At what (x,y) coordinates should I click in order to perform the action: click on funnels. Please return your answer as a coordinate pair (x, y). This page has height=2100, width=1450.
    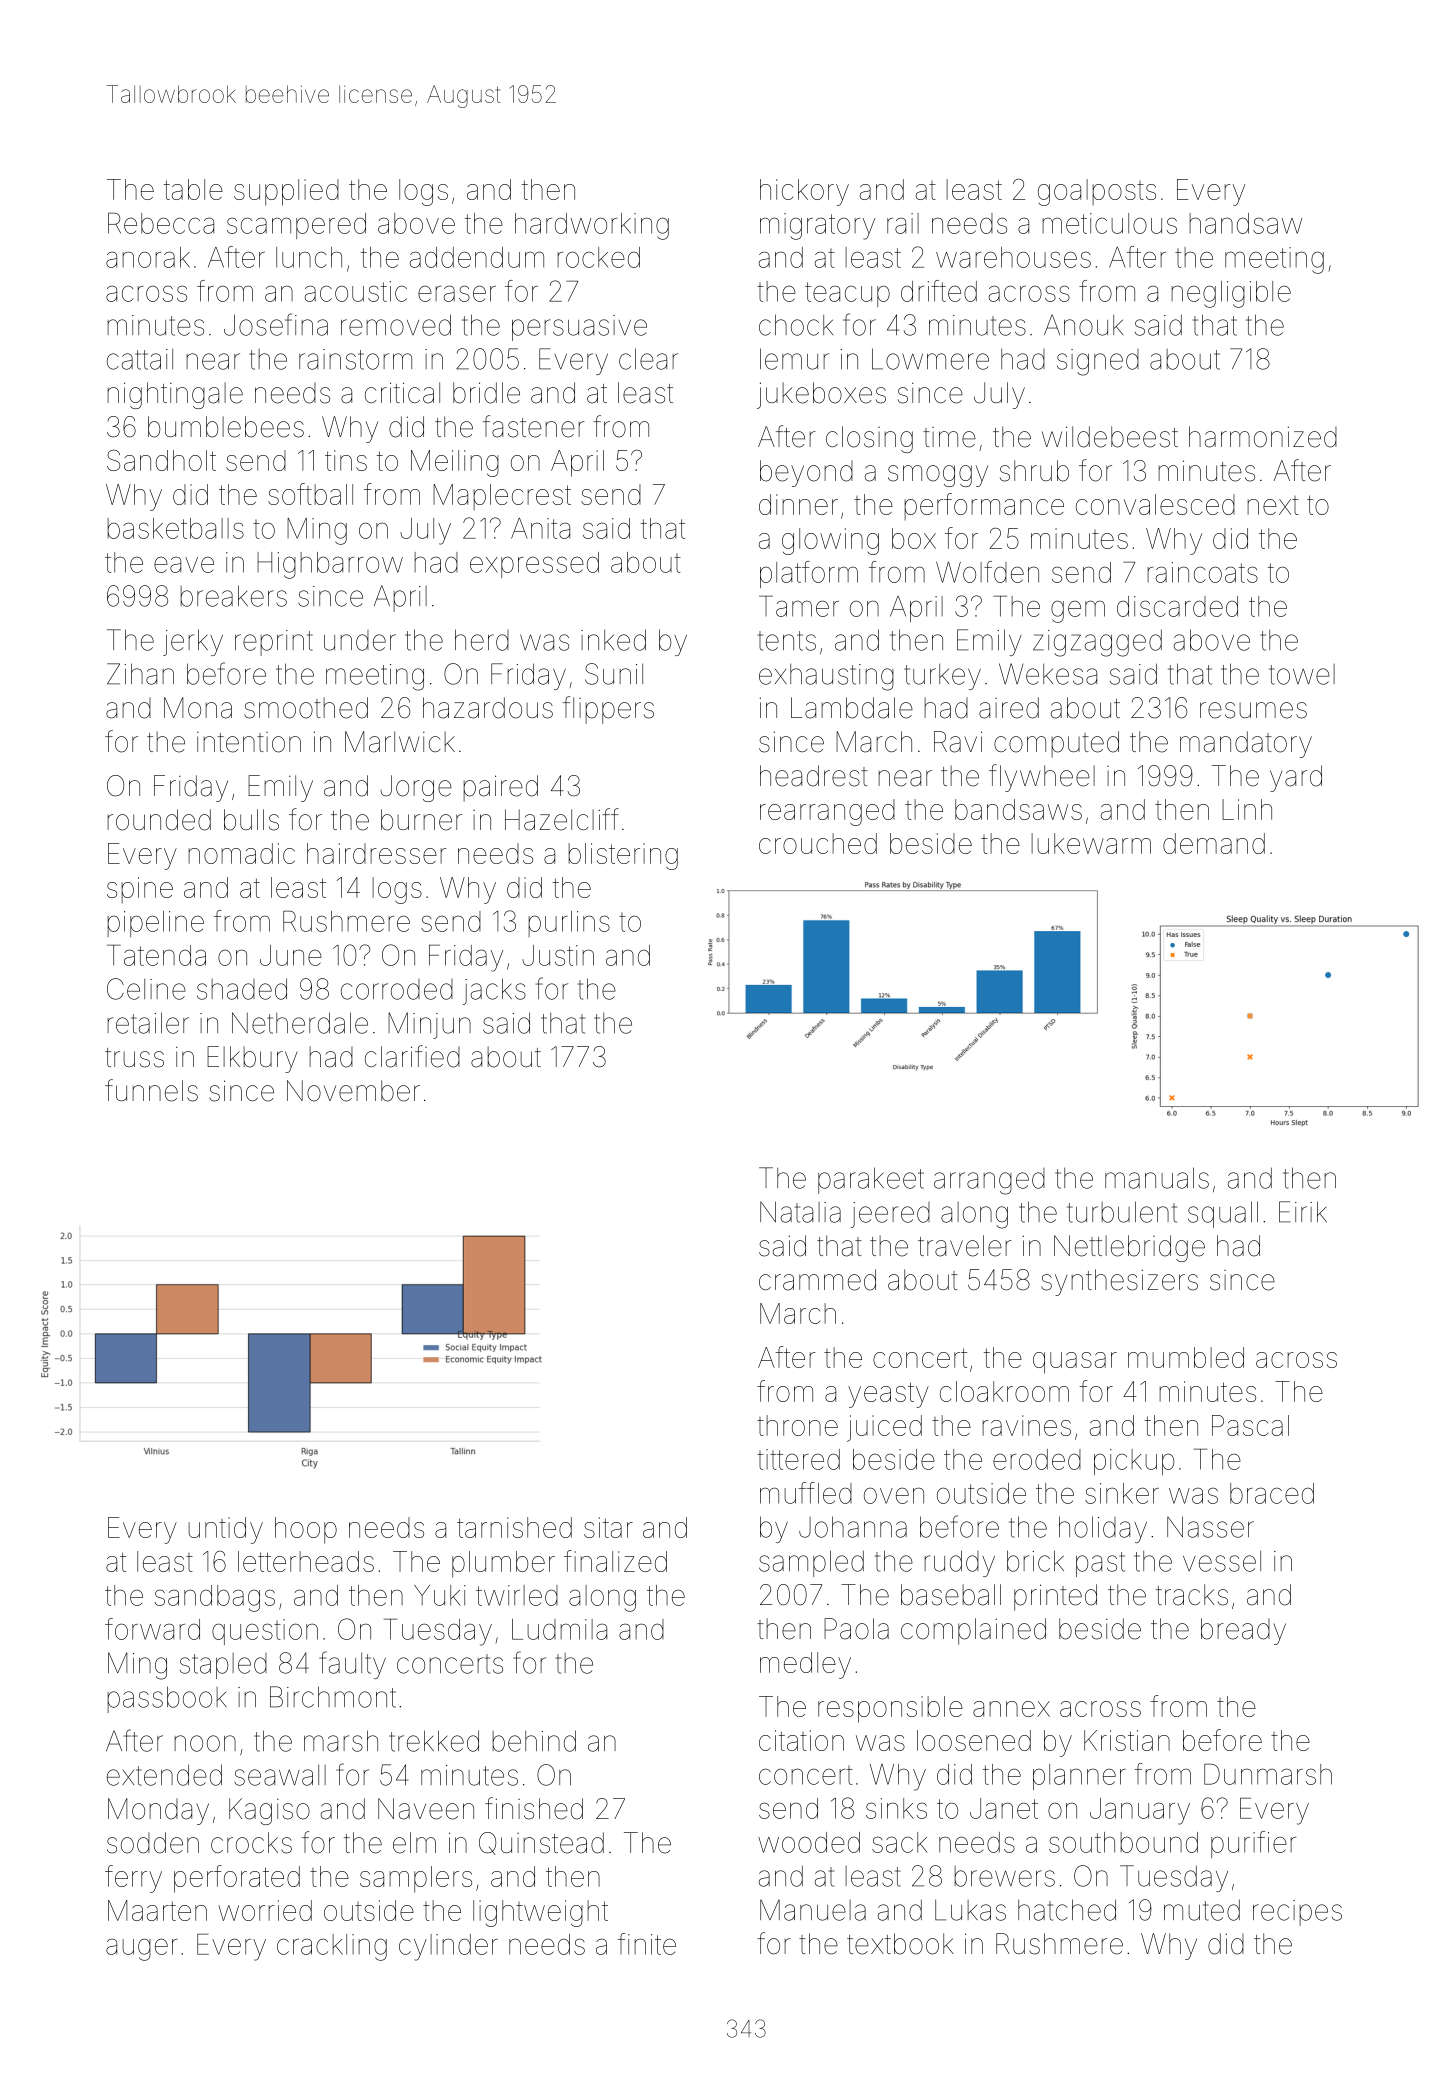
    Looking at the image, I should click on (151, 1090).
